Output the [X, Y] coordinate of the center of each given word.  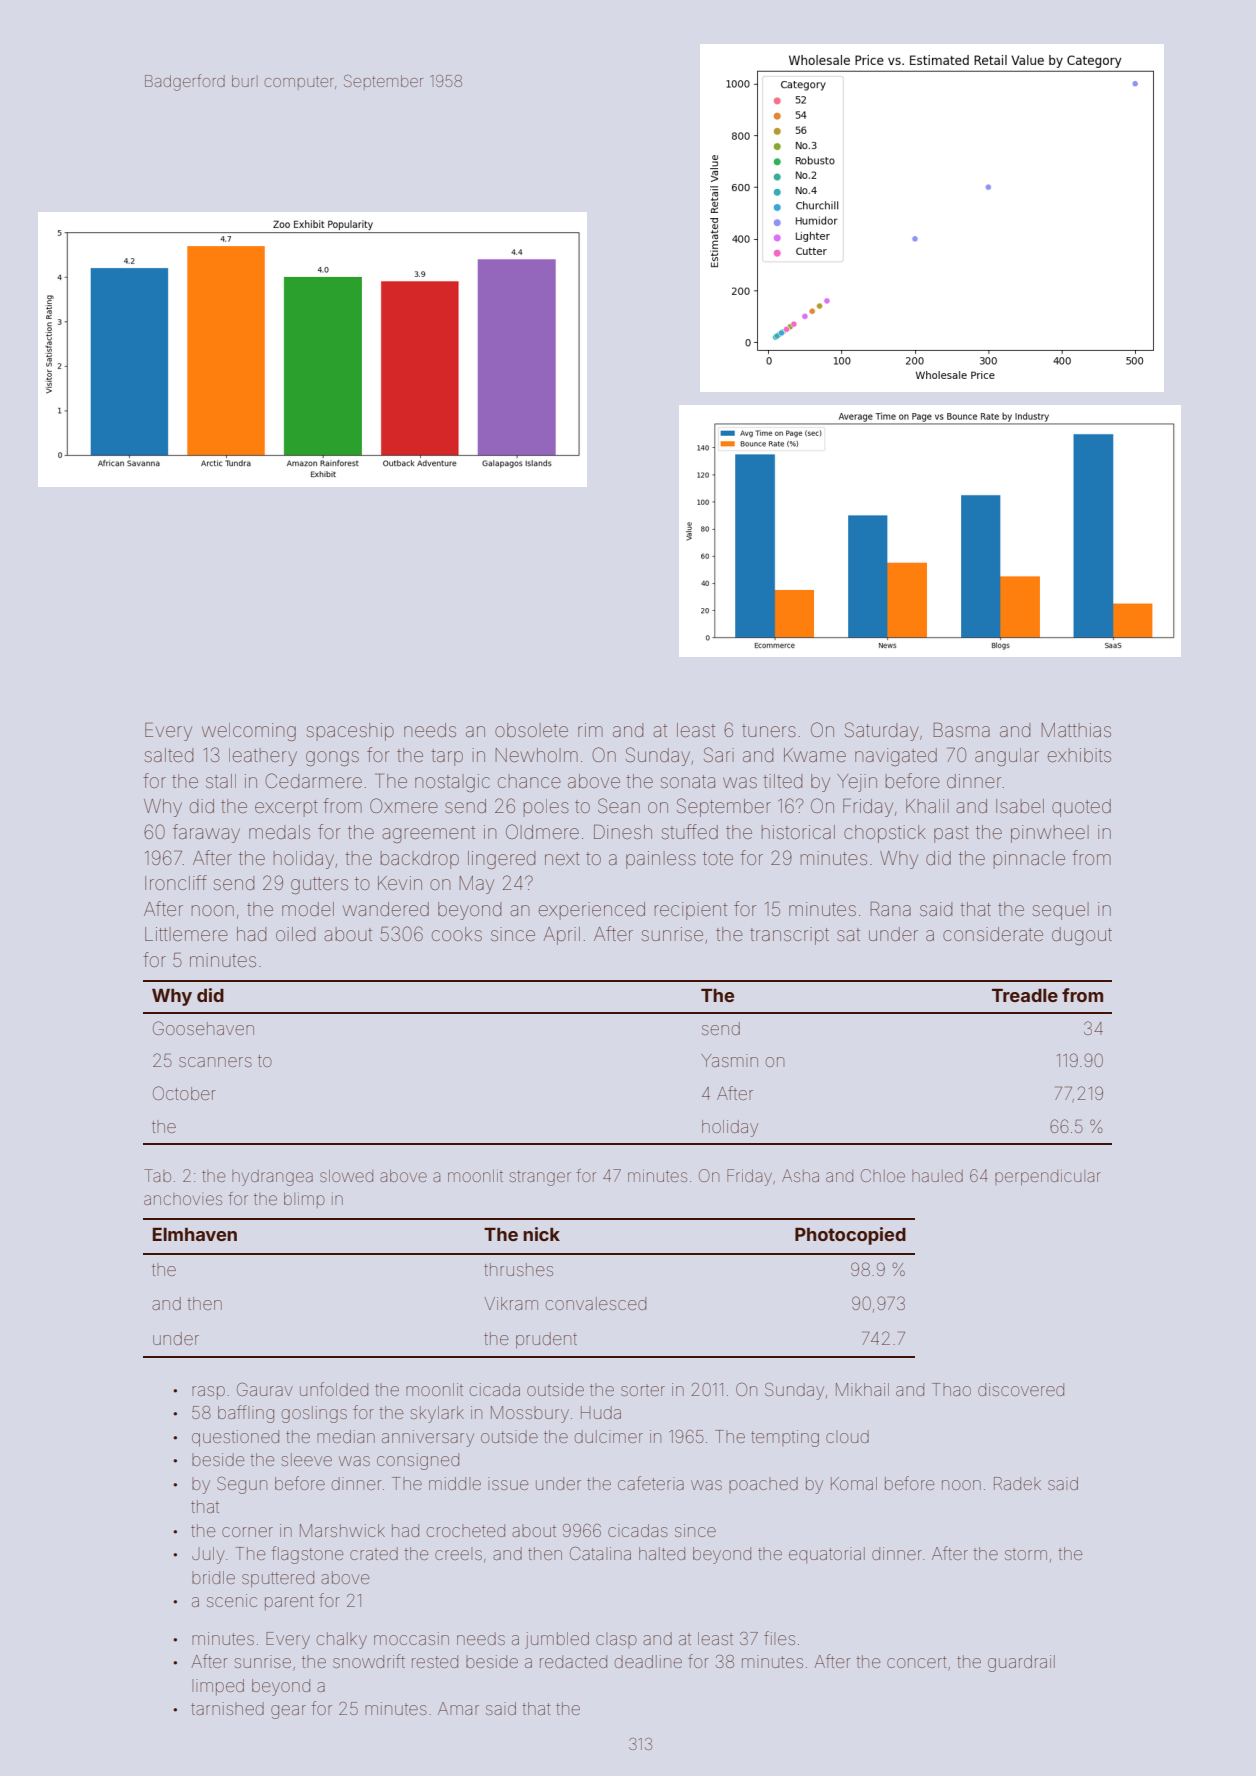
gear [288, 1712]
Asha [800, 1175]
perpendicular [1048, 1177]
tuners [769, 730]
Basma [962, 730]
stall [221, 781]
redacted [573, 1661]
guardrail [1021, 1663]
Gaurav [265, 1389]
